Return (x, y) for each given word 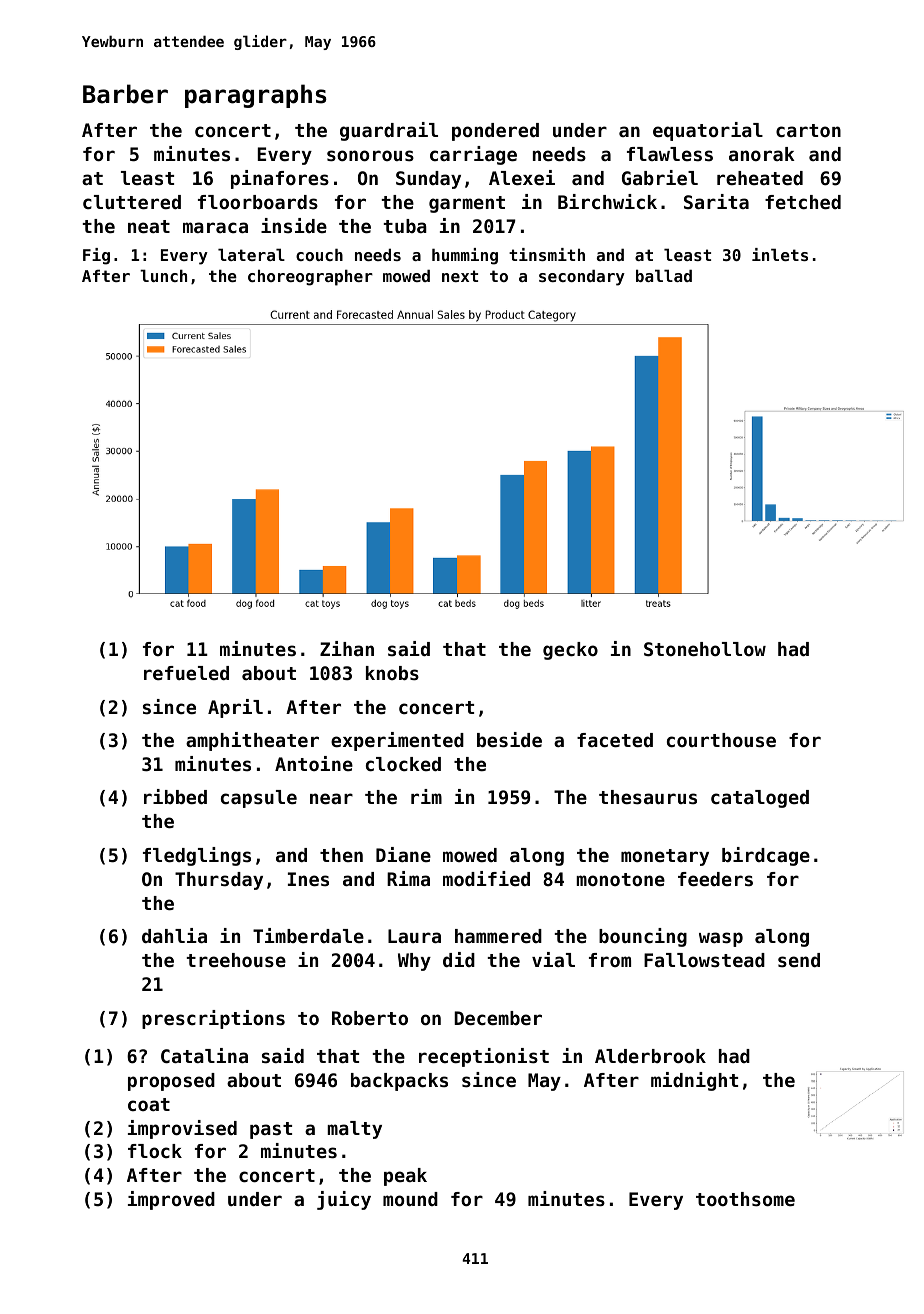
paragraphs (256, 96)
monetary (665, 857)
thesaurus (648, 797)
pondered (495, 132)
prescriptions (213, 1019)
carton (808, 130)
